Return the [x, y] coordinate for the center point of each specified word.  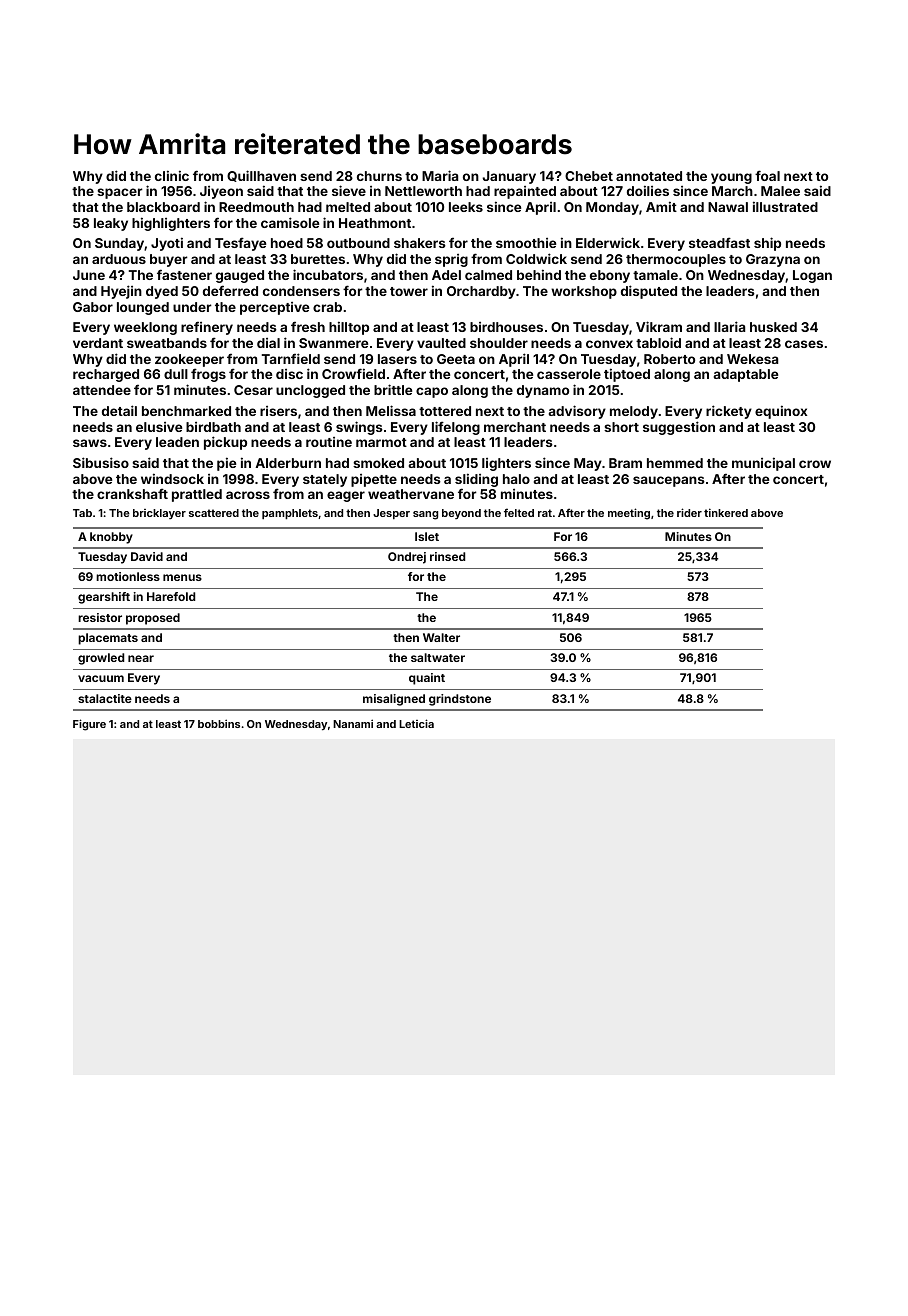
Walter [441, 637]
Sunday [119, 244]
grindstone [460, 700]
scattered [214, 513]
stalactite [105, 698]
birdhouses [506, 327]
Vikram [659, 326]
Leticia [416, 723]
